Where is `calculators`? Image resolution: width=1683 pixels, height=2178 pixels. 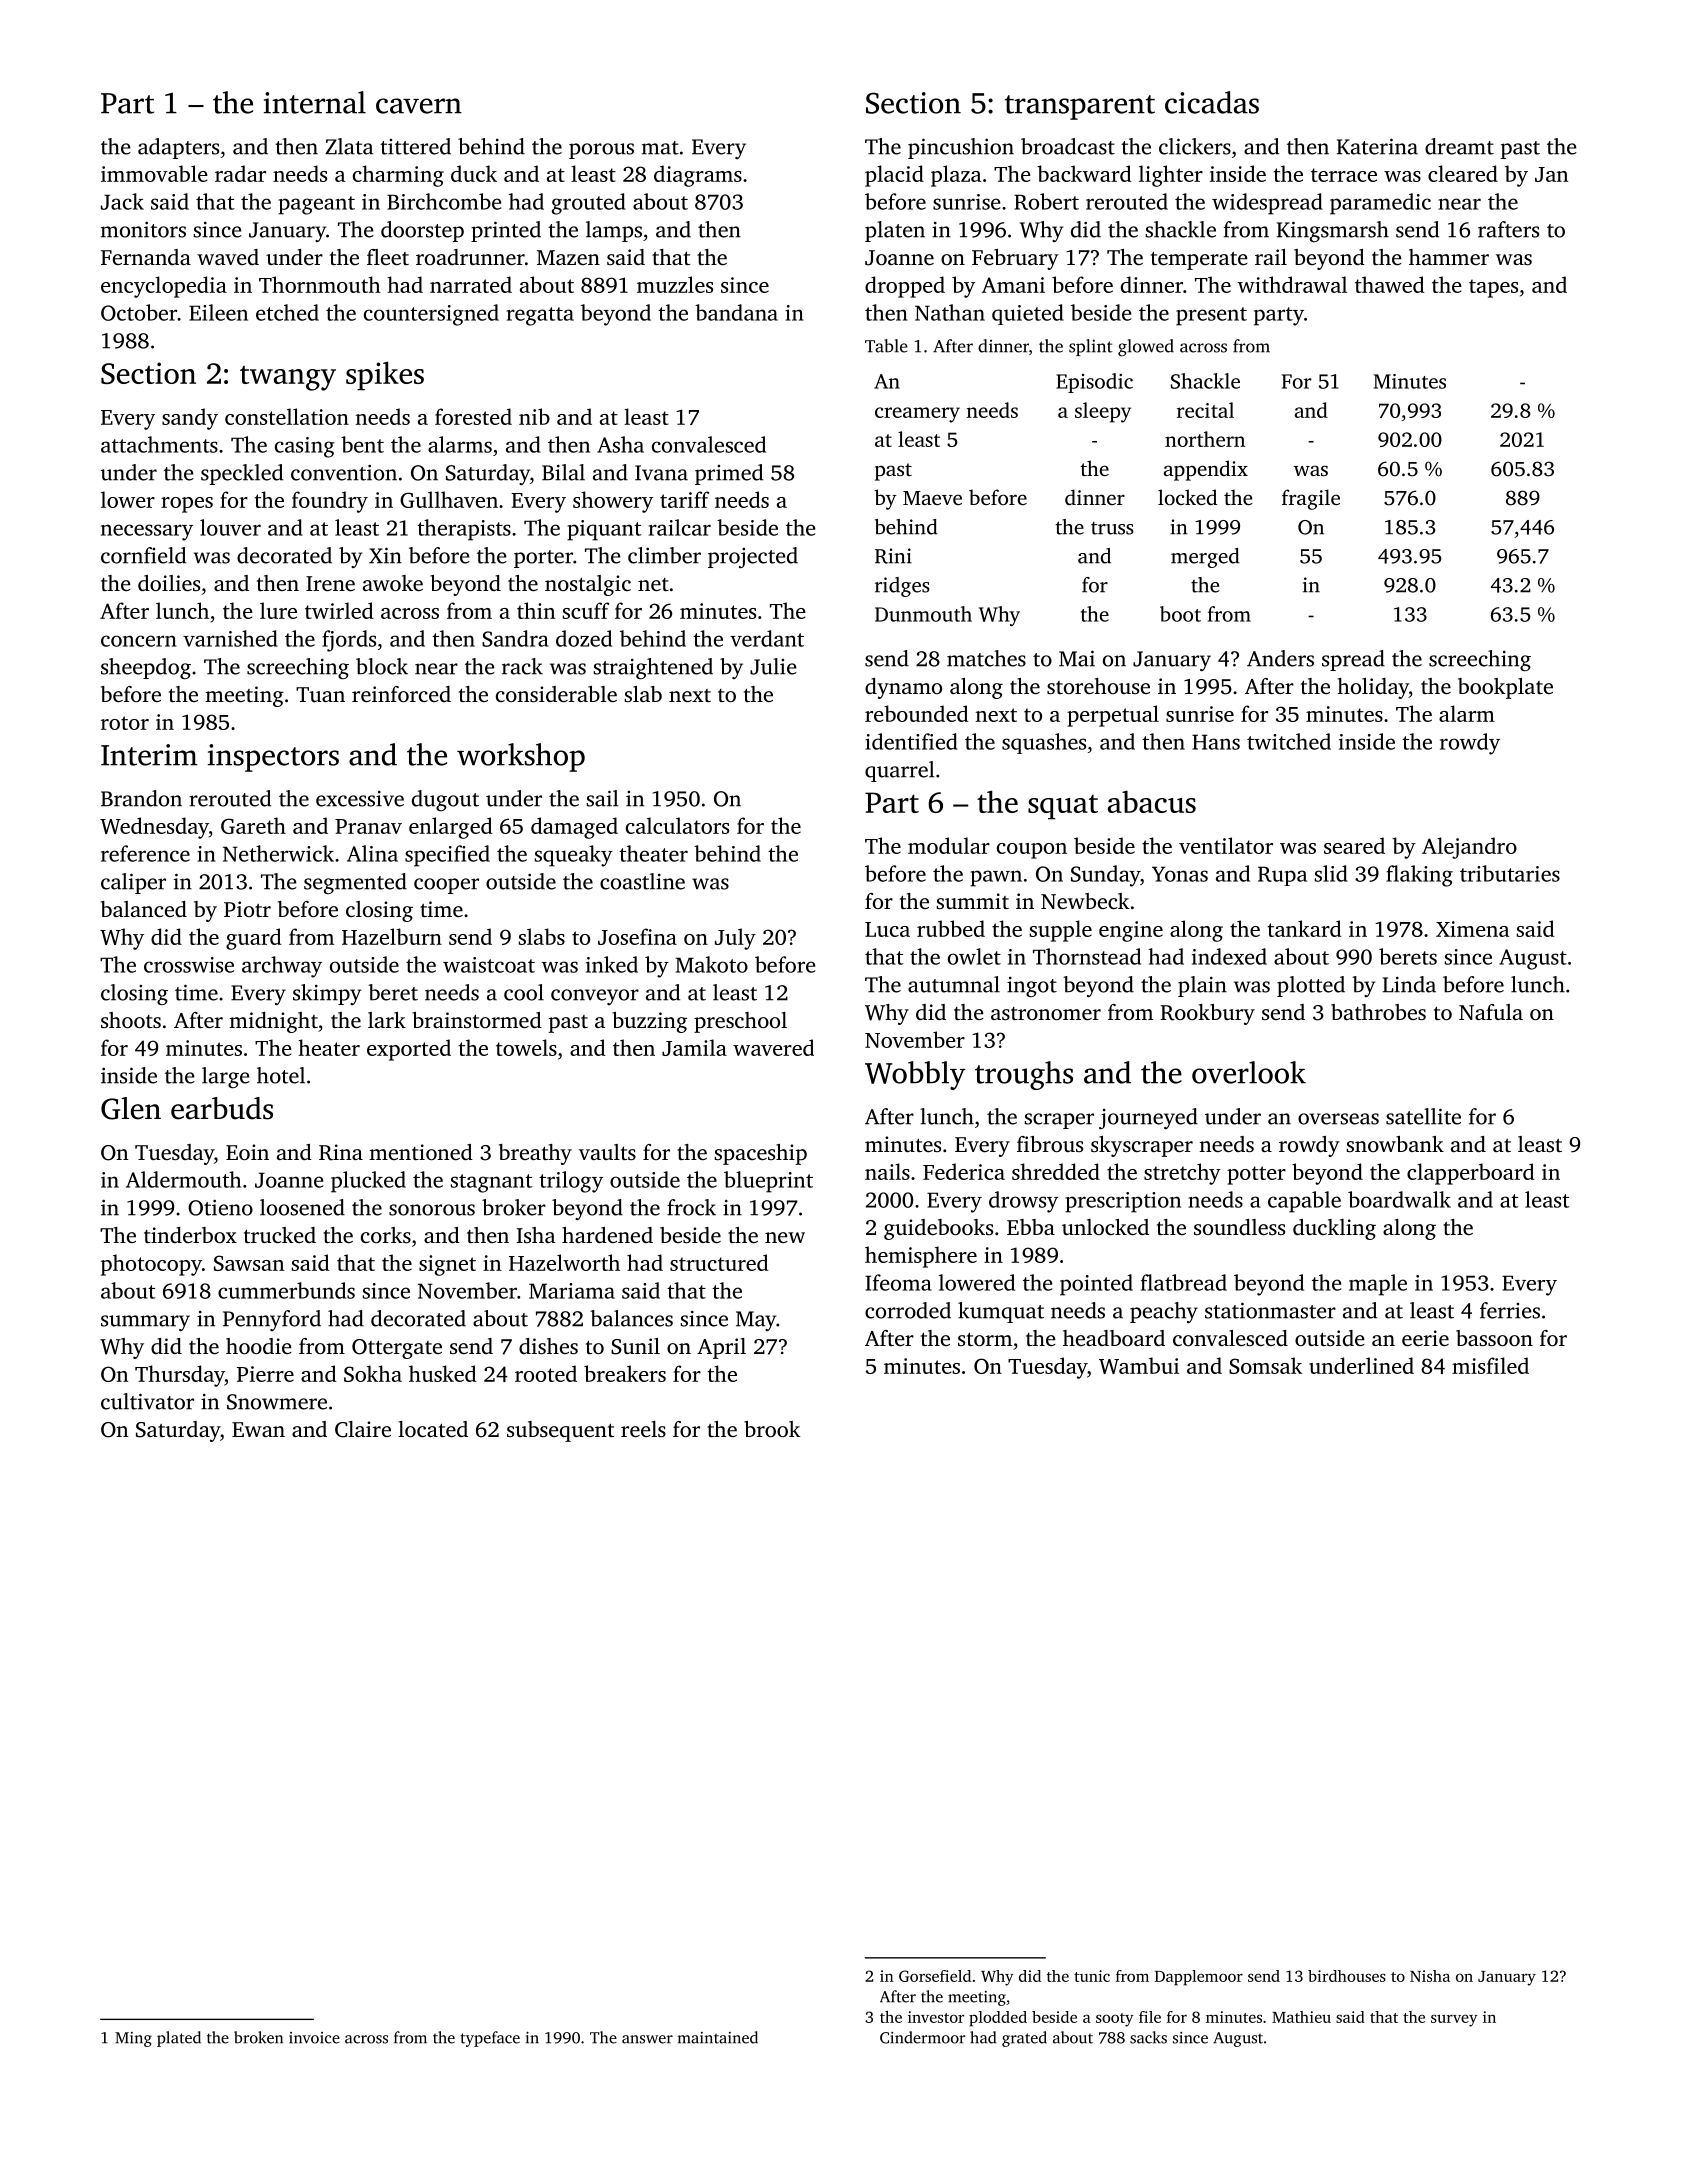 calculators is located at coordinates (677, 825).
